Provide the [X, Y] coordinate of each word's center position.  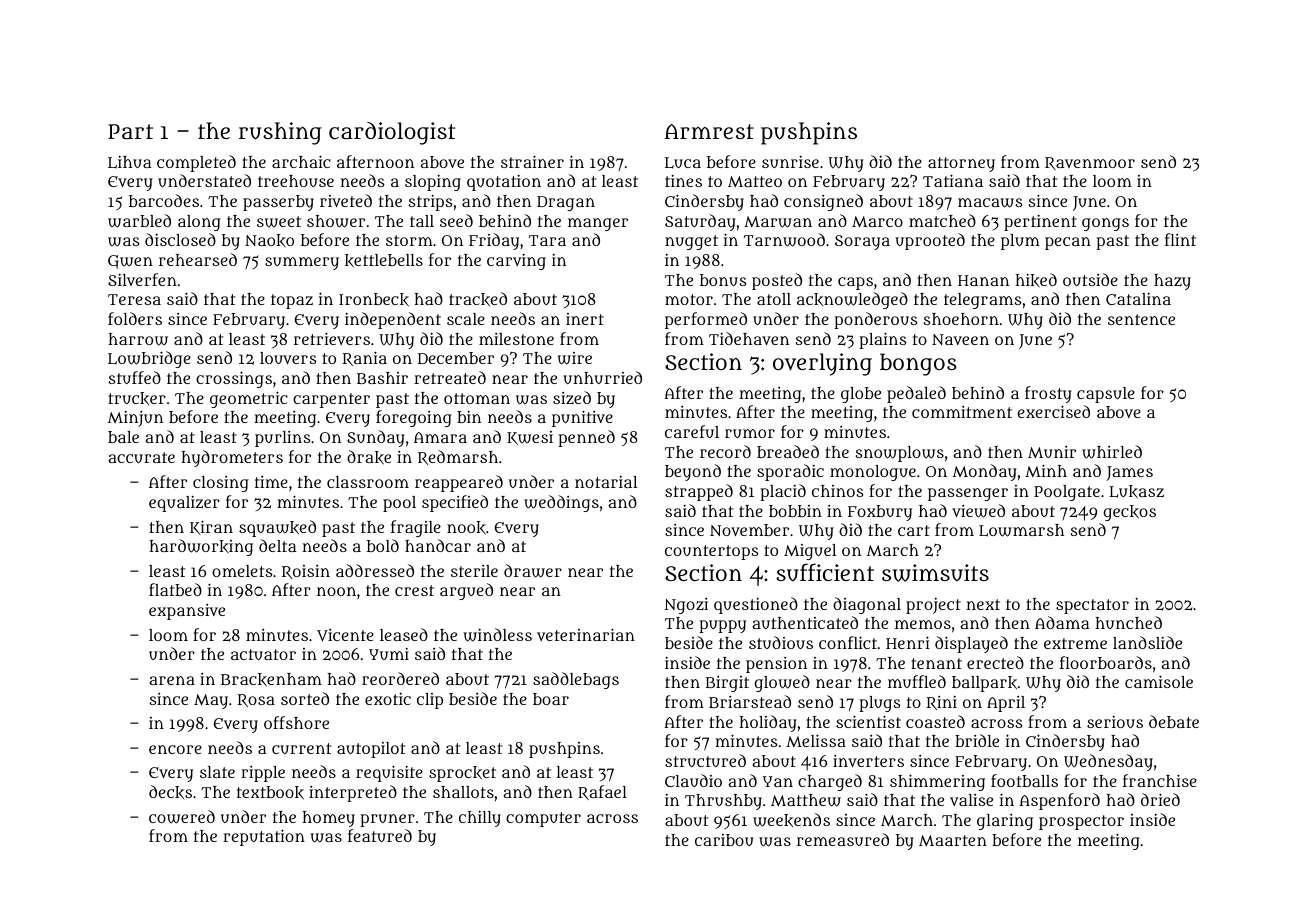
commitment [962, 412]
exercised [1053, 411]
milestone [516, 339]
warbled [139, 221]
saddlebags [576, 680]
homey [328, 819]
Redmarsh [458, 457]
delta [277, 545]
